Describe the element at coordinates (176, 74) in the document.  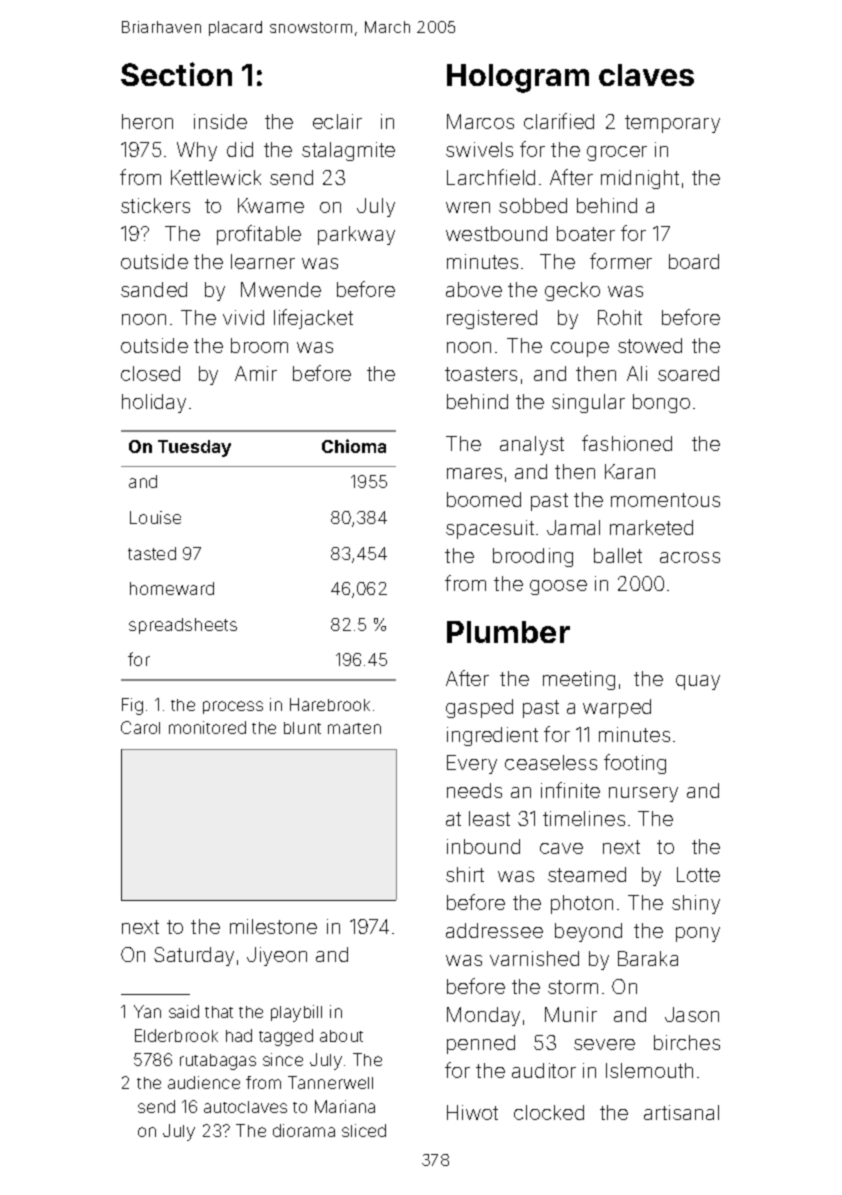
I see `Section` at that location.
